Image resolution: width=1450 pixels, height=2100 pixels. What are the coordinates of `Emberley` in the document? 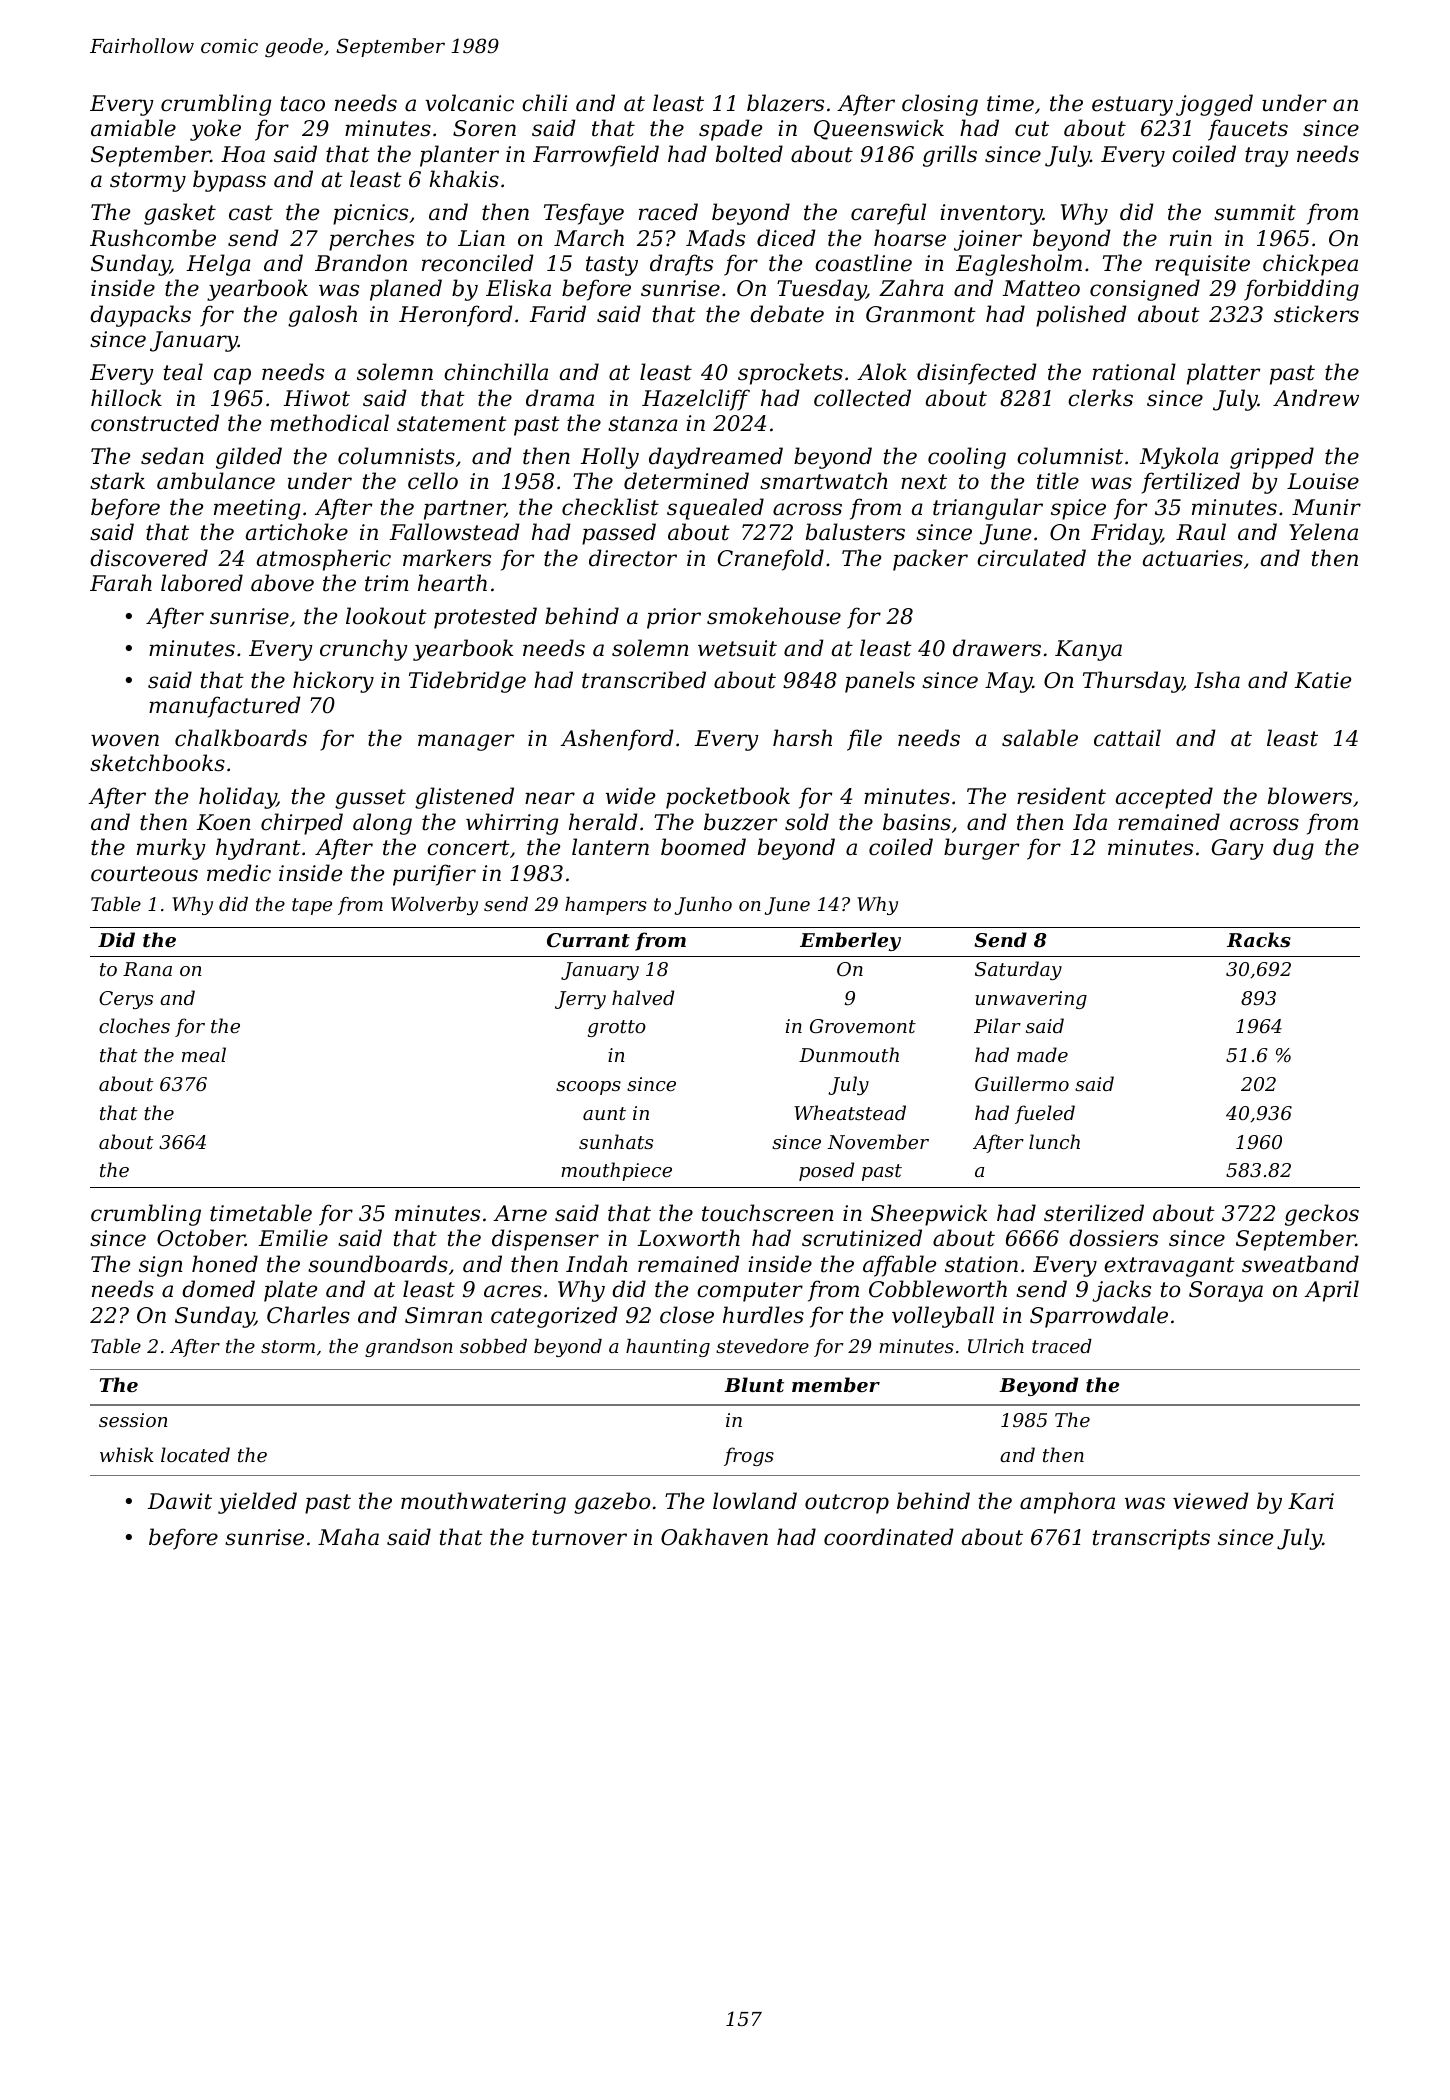 It's located at (850, 941).
